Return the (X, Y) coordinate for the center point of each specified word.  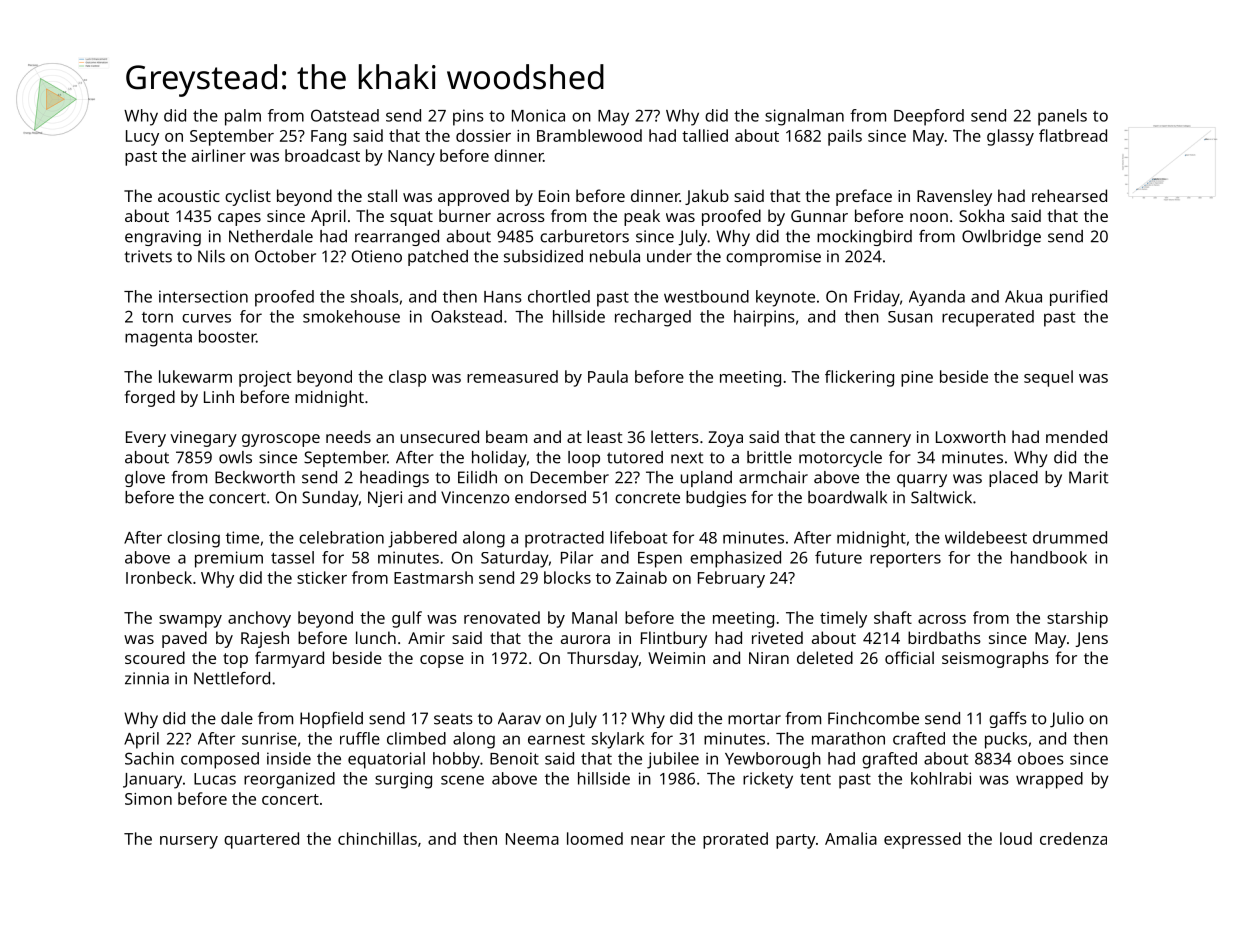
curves (206, 318)
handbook (1049, 557)
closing (193, 539)
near (648, 840)
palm (243, 117)
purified (1078, 298)
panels (1062, 117)
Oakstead (466, 316)
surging (403, 780)
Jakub (707, 197)
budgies (716, 499)
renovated (502, 617)
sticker (322, 577)
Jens (1091, 639)
